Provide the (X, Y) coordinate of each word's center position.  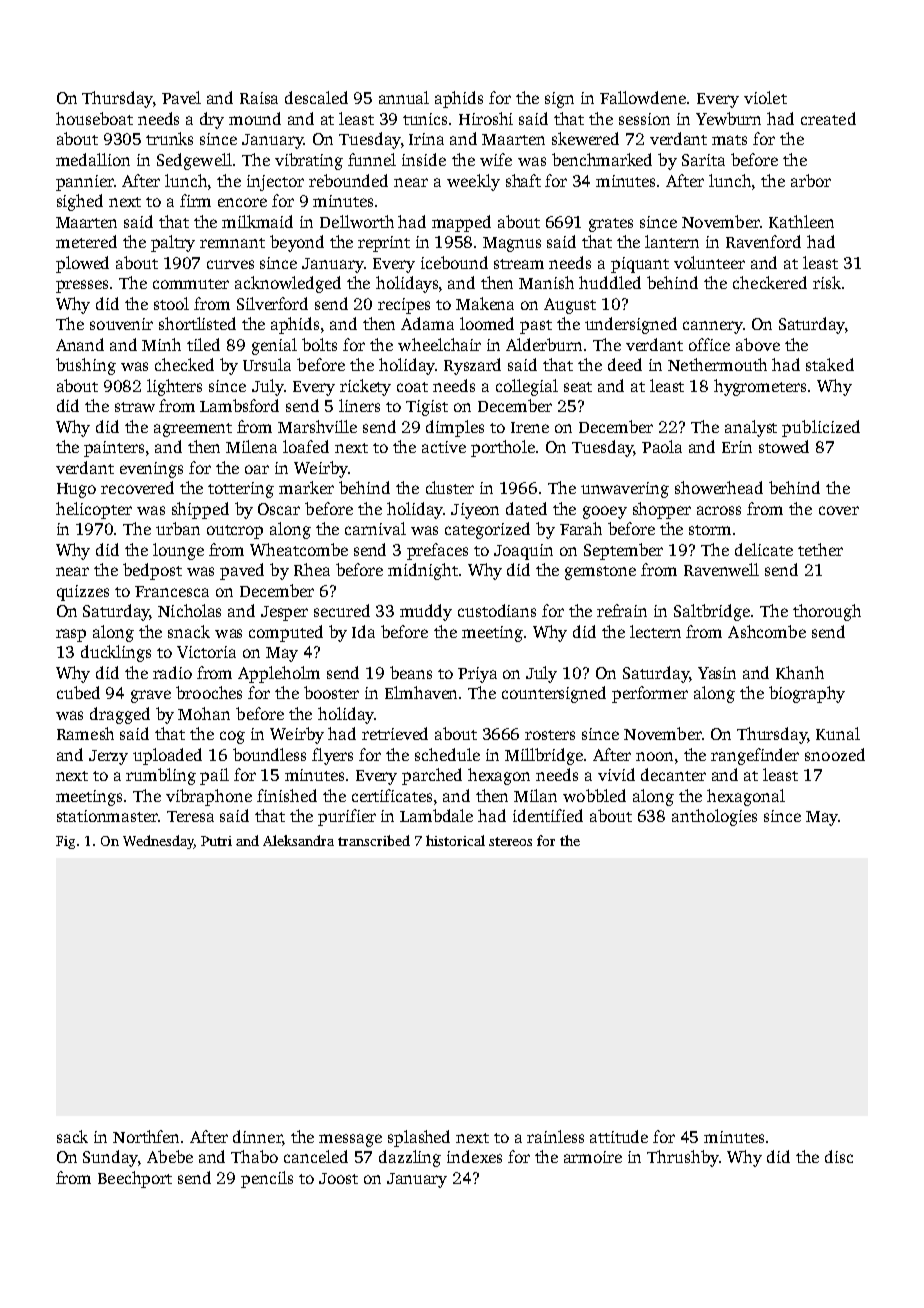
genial (274, 346)
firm (195, 200)
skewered (585, 138)
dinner (257, 1136)
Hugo (76, 490)
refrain (622, 610)
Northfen (146, 1136)
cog (232, 737)
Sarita (703, 160)
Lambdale (436, 815)
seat (578, 387)
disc (839, 1156)
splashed (419, 1138)
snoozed (835, 754)
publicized (821, 428)
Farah (581, 528)
